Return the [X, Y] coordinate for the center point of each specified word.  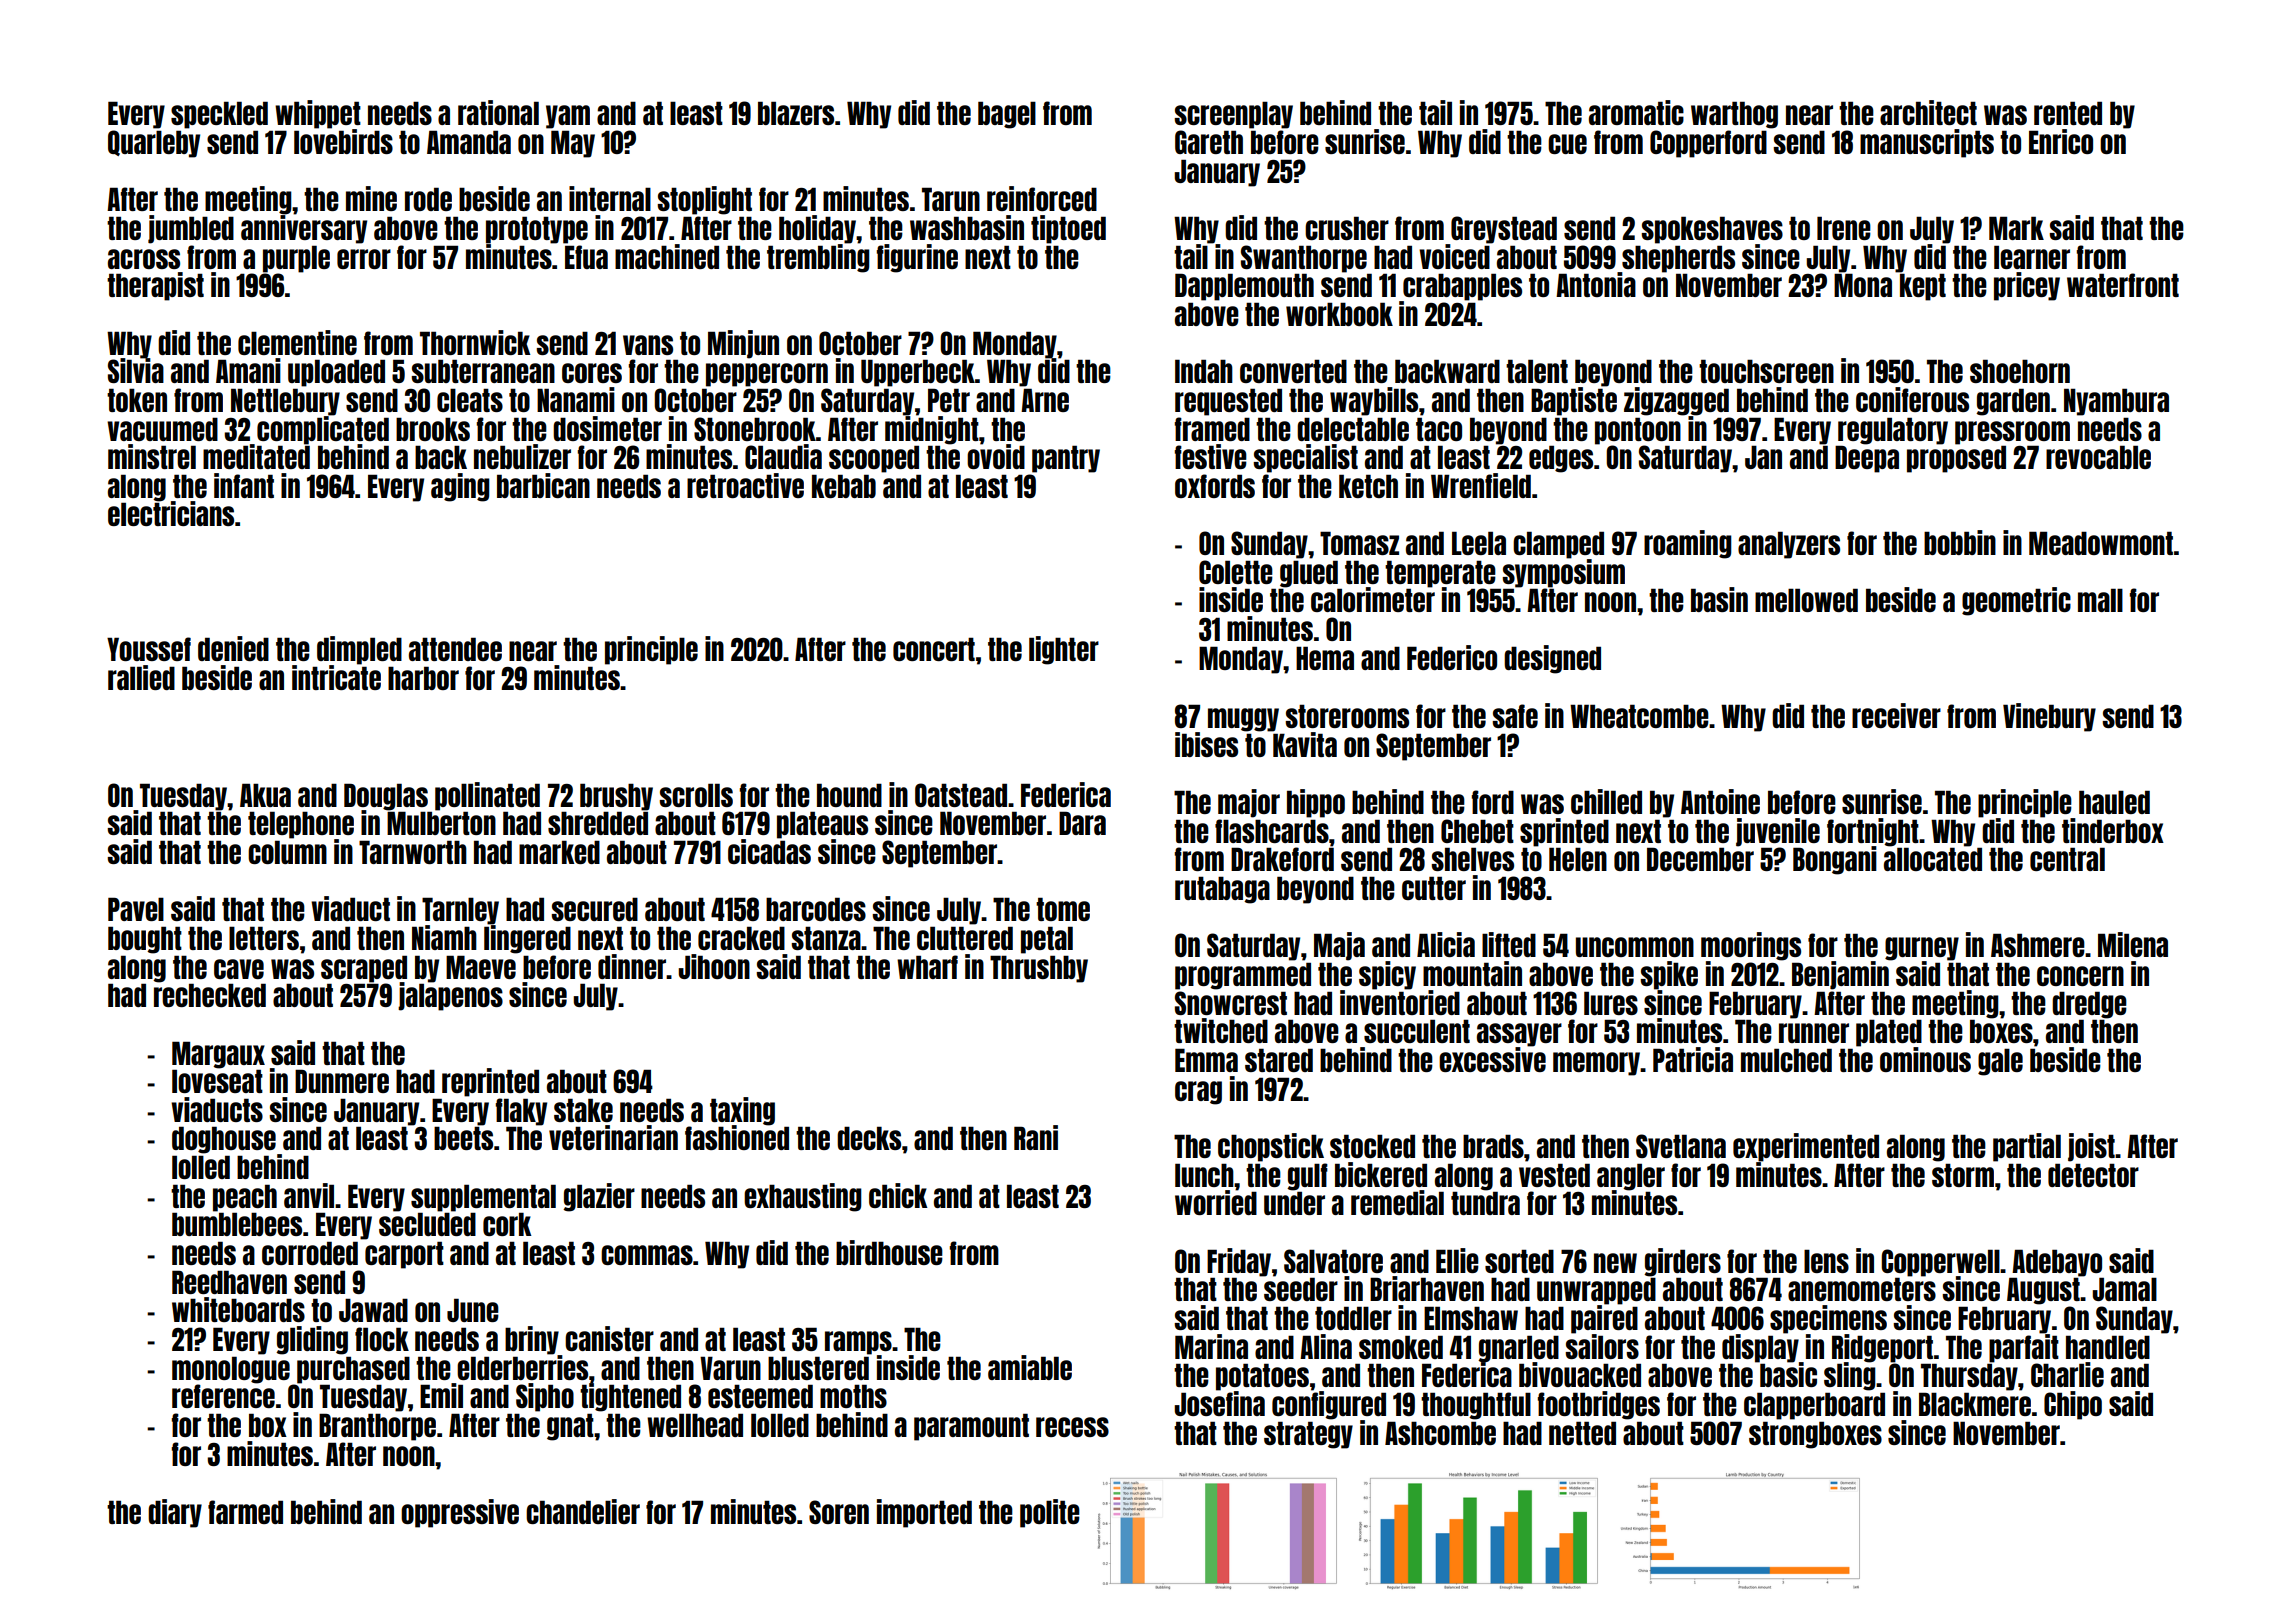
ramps [858, 1343]
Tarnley [460, 911]
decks [869, 1138]
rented [2068, 113]
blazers [796, 113]
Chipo [2073, 1405]
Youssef [149, 649]
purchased [353, 1370]
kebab [844, 486]
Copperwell [1940, 1262]
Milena [2133, 944]
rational [498, 112]
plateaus [822, 825]
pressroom [2012, 433]
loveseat [217, 1081]
